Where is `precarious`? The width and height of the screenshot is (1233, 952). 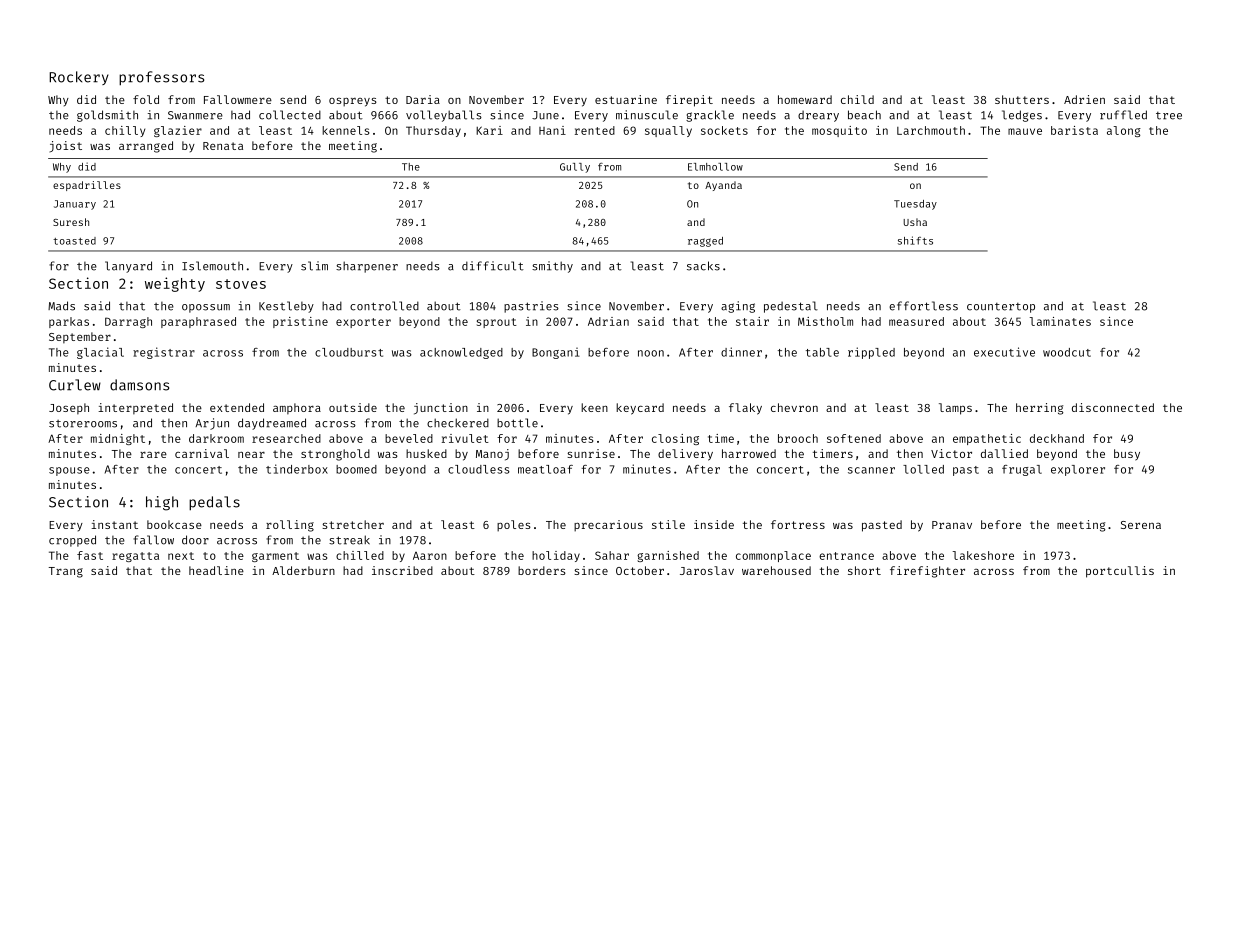
precarious is located at coordinates (608, 526).
